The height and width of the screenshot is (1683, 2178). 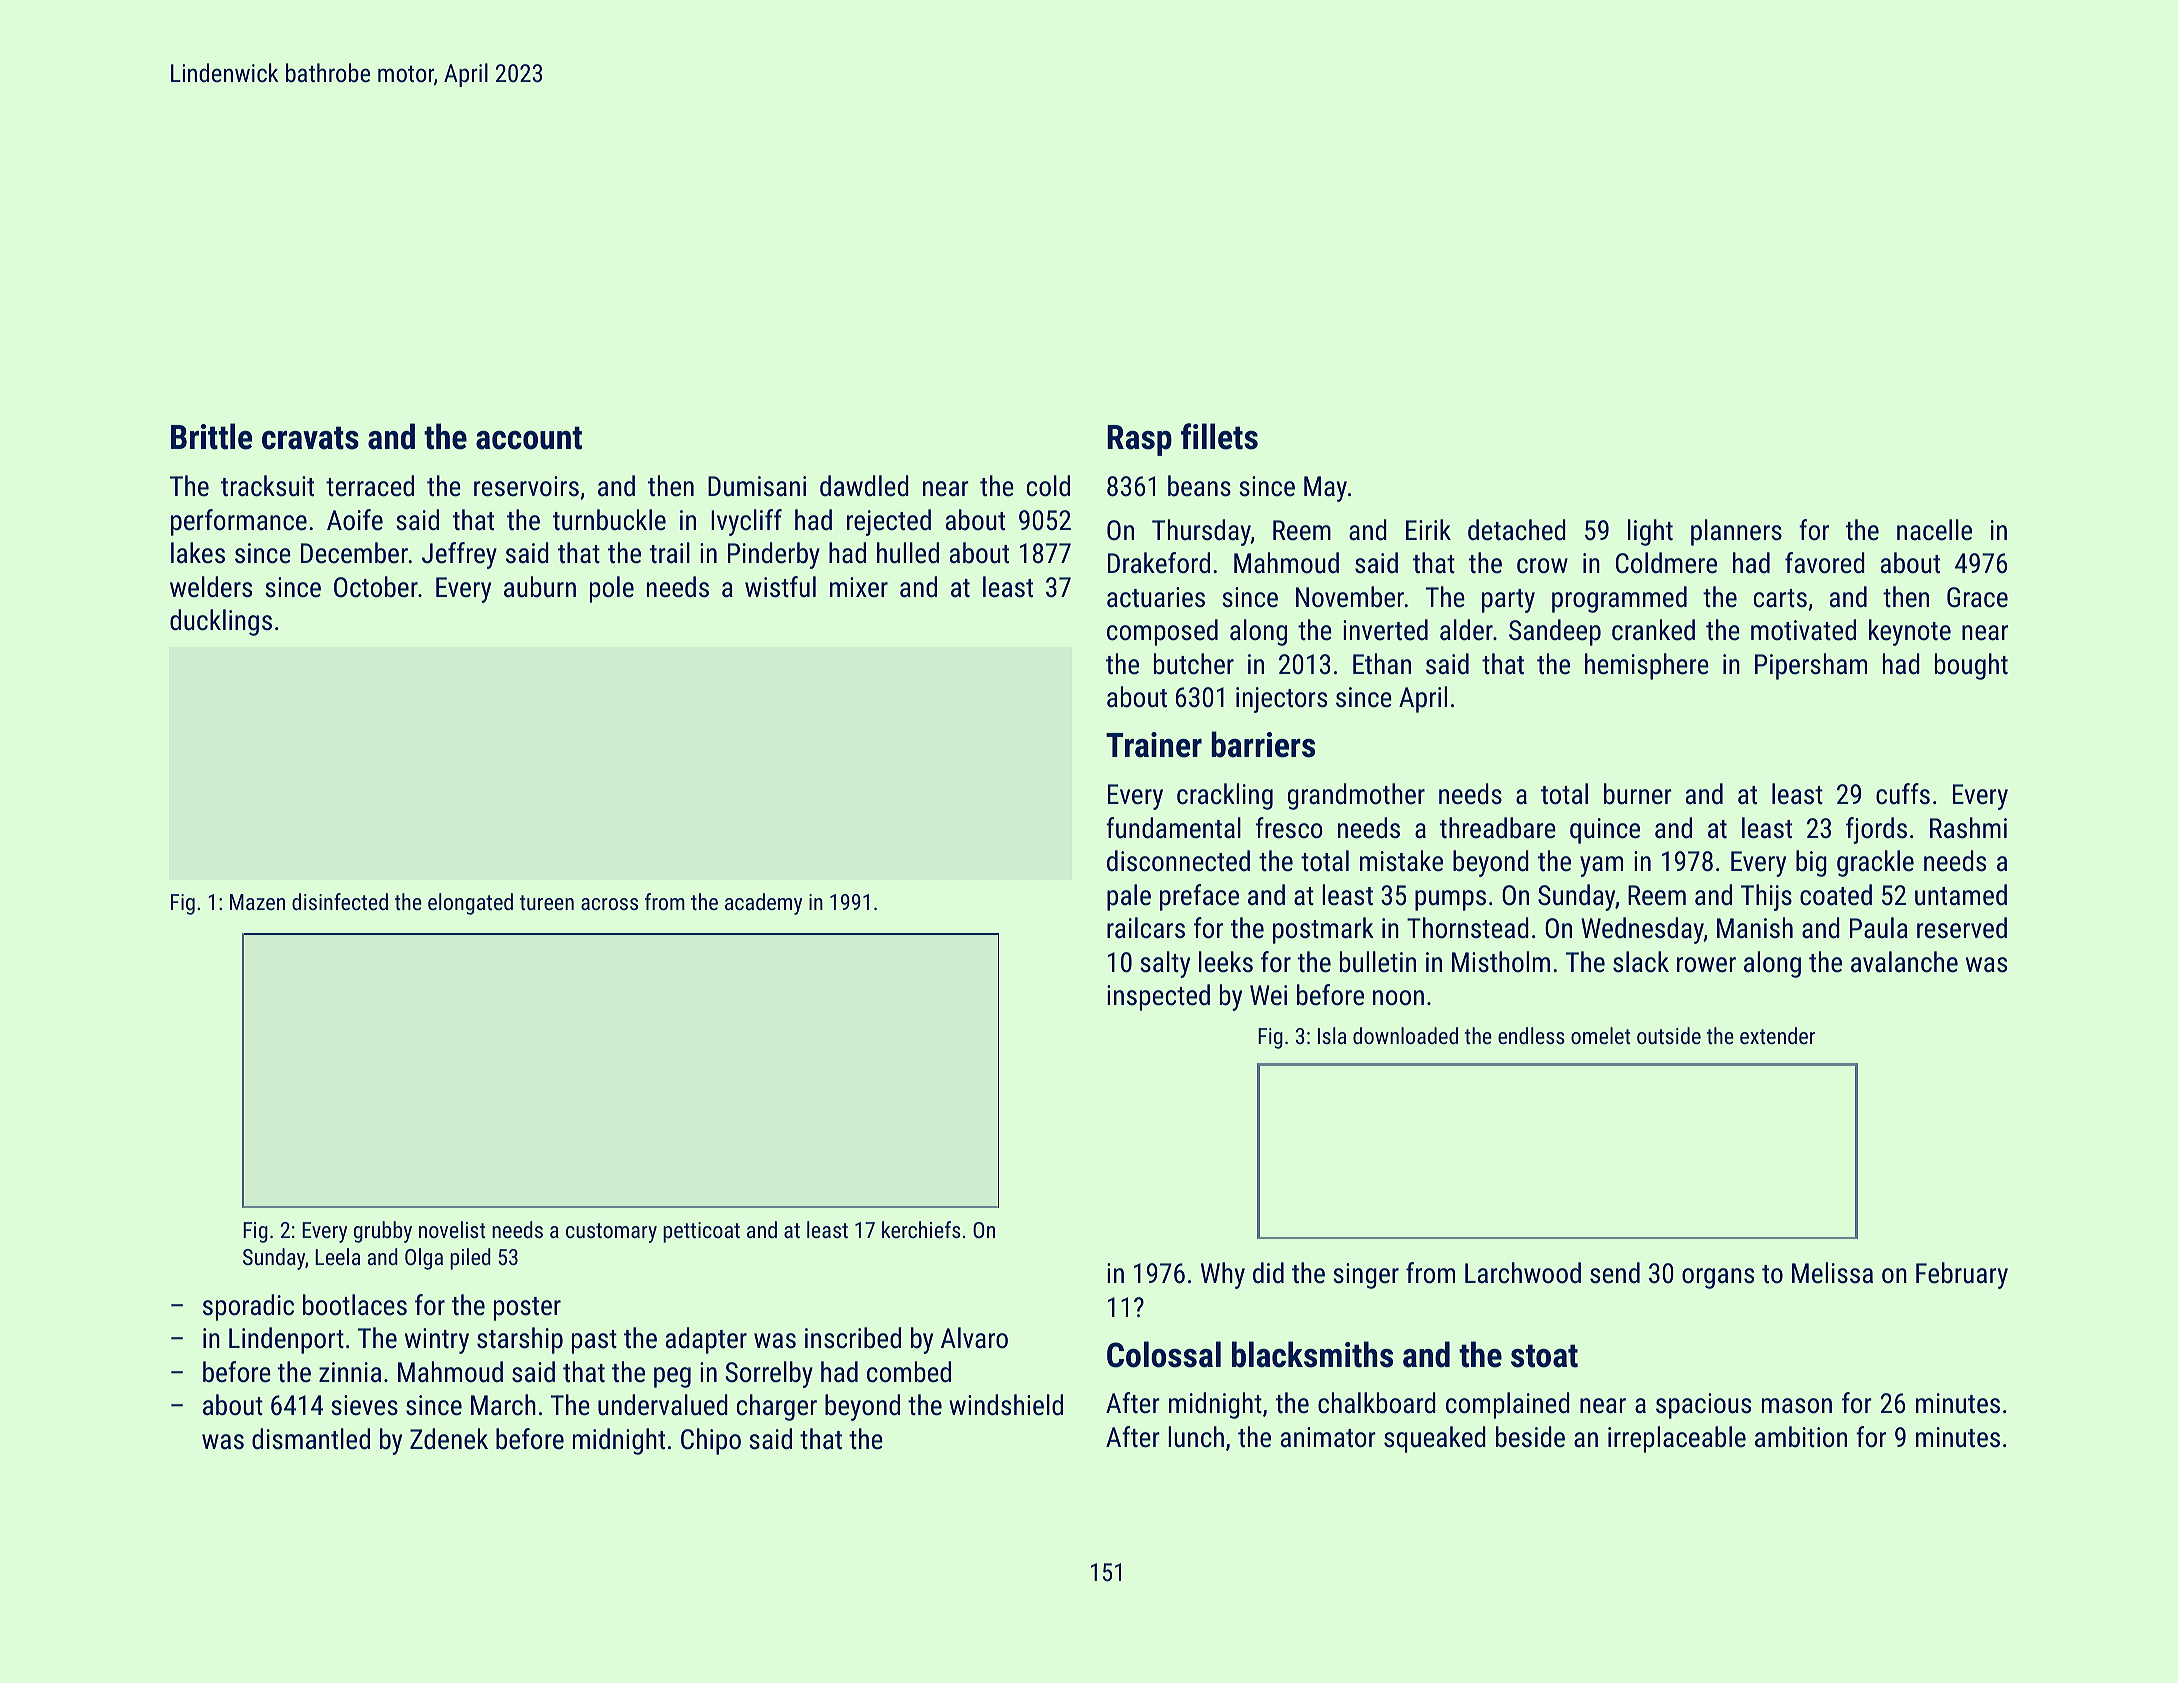 What do you see at coordinates (1129, 897) in the screenshot?
I see `pale` at bounding box center [1129, 897].
